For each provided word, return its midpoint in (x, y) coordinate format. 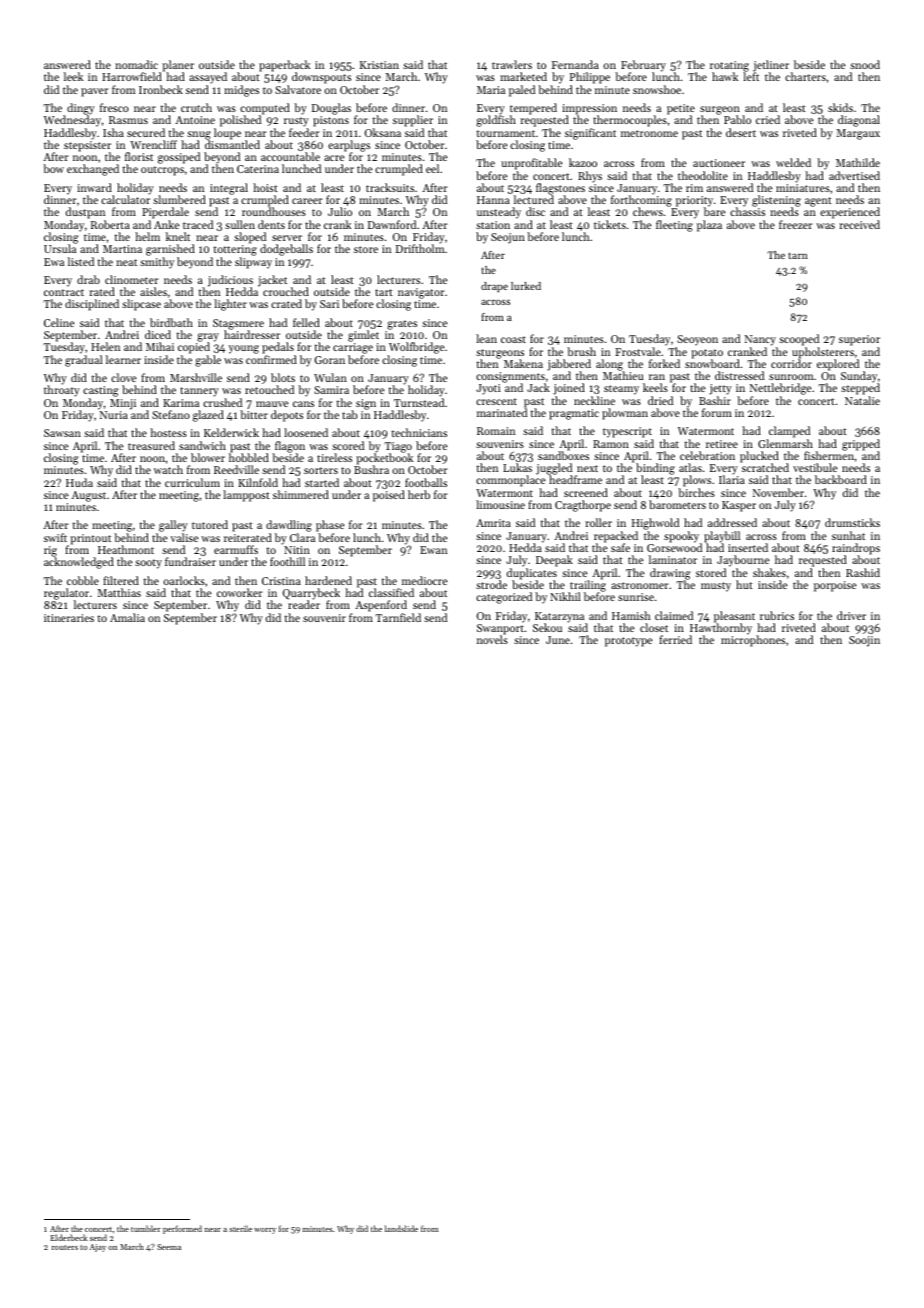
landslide (401, 1228)
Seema (169, 1247)
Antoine (195, 120)
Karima (181, 403)
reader (304, 605)
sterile (240, 1228)
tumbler (146, 1228)
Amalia (127, 617)
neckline (594, 400)
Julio (340, 211)
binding (655, 469)
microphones (753, 641)
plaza (709, 226)
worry (265, 1231)
